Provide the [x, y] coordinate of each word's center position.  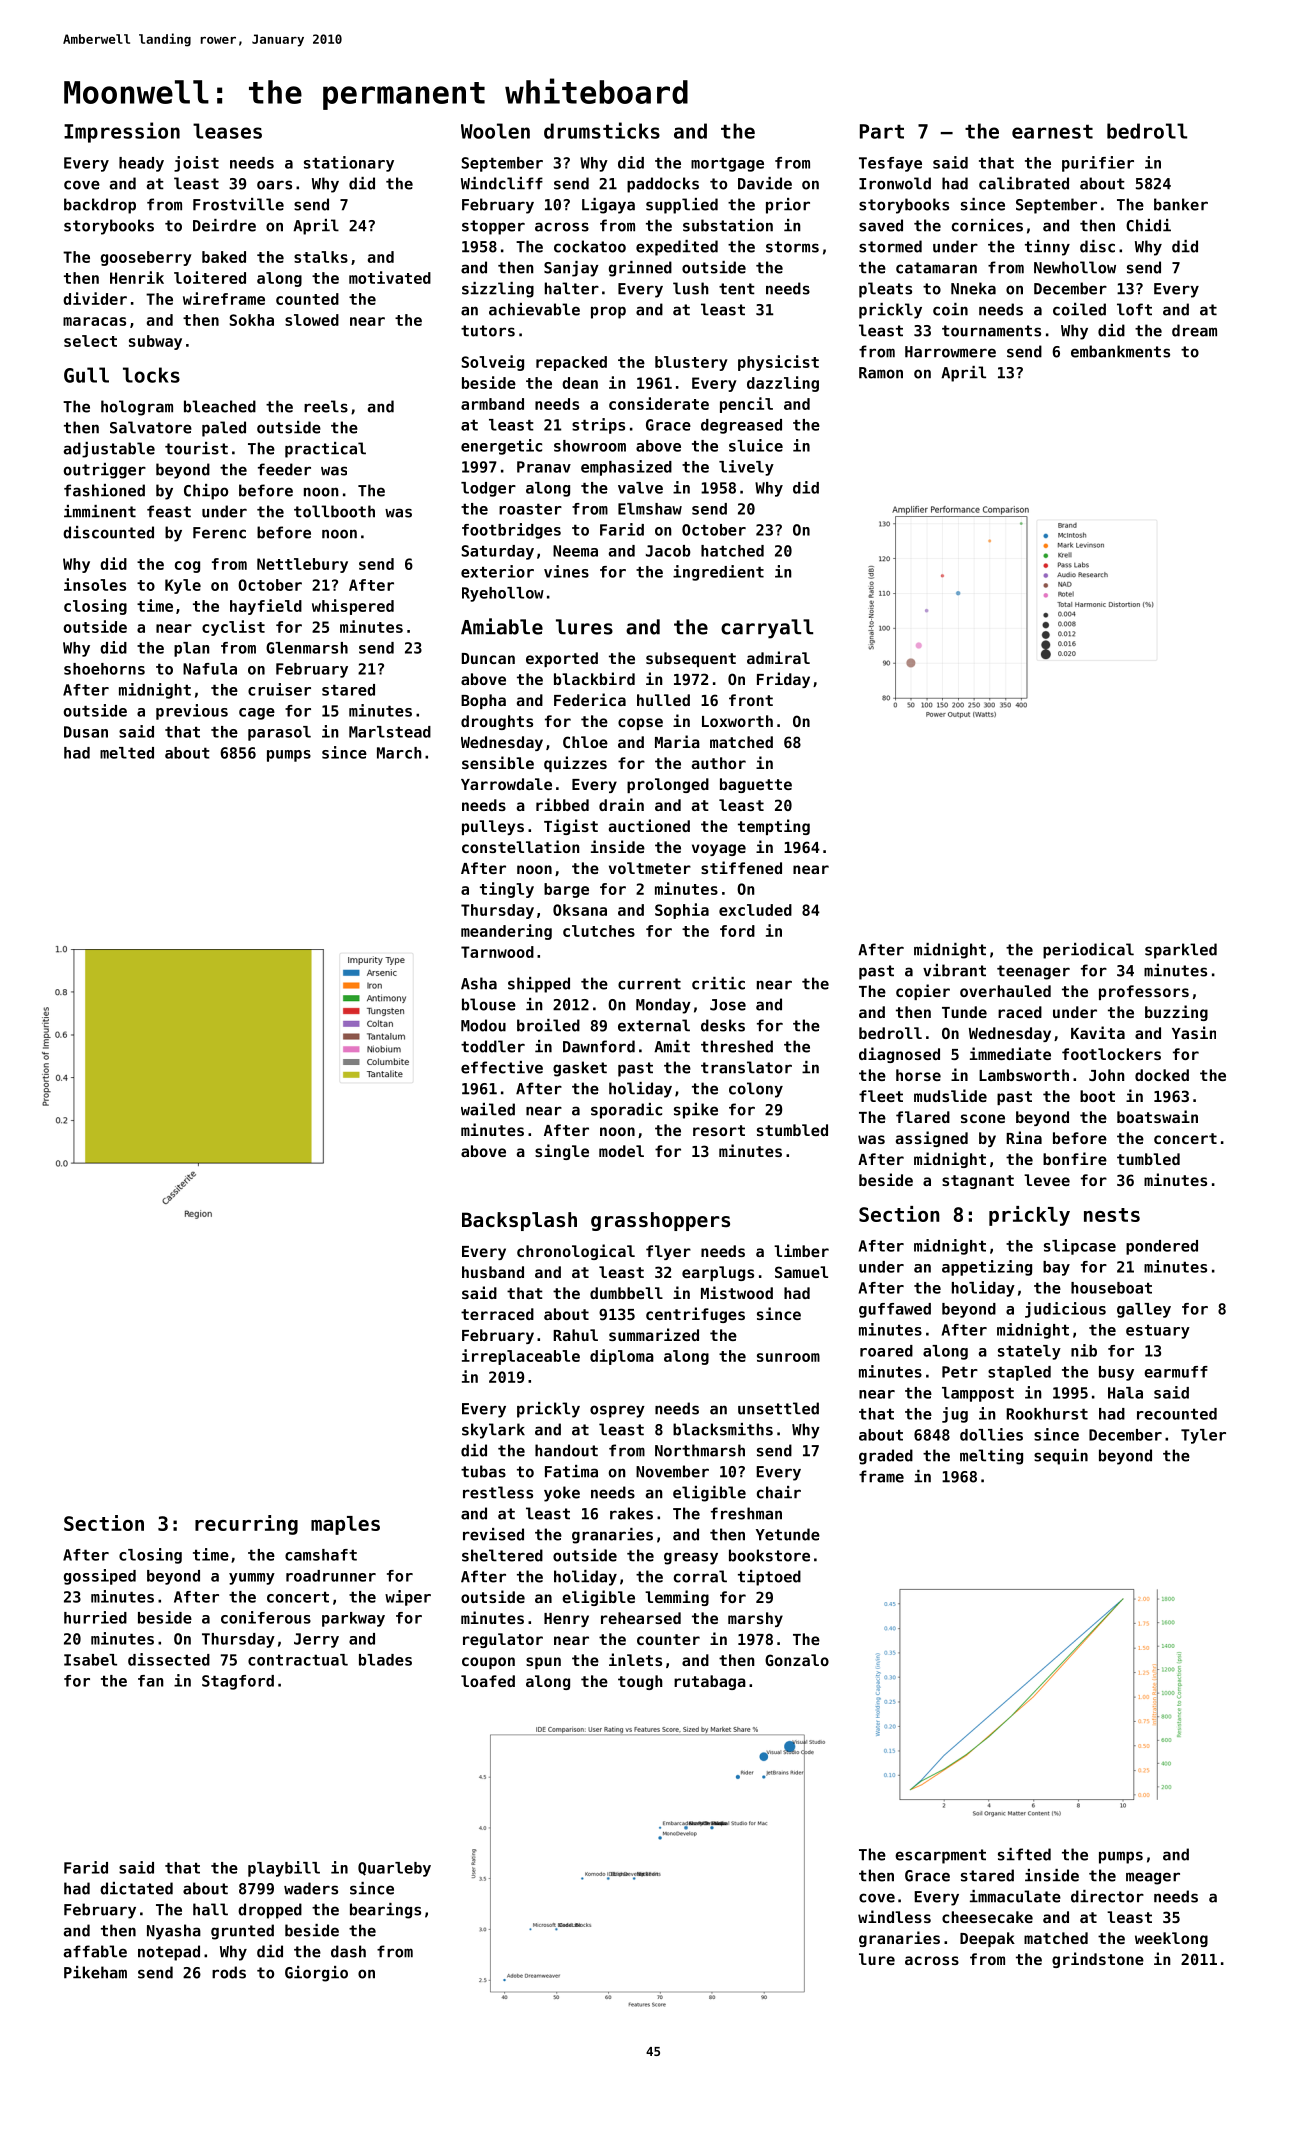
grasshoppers [660, 1221]
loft [1134, 309]
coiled [1079, 309]
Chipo [206, 492]
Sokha [252, 320]
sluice [756, 445]
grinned [640, 269]
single [562, 1152]
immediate [1010, 1053]
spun [543, 1663]
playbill [284, 1869]
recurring [246, 1525]
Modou [483, 1025]
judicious [1065, 1310]
